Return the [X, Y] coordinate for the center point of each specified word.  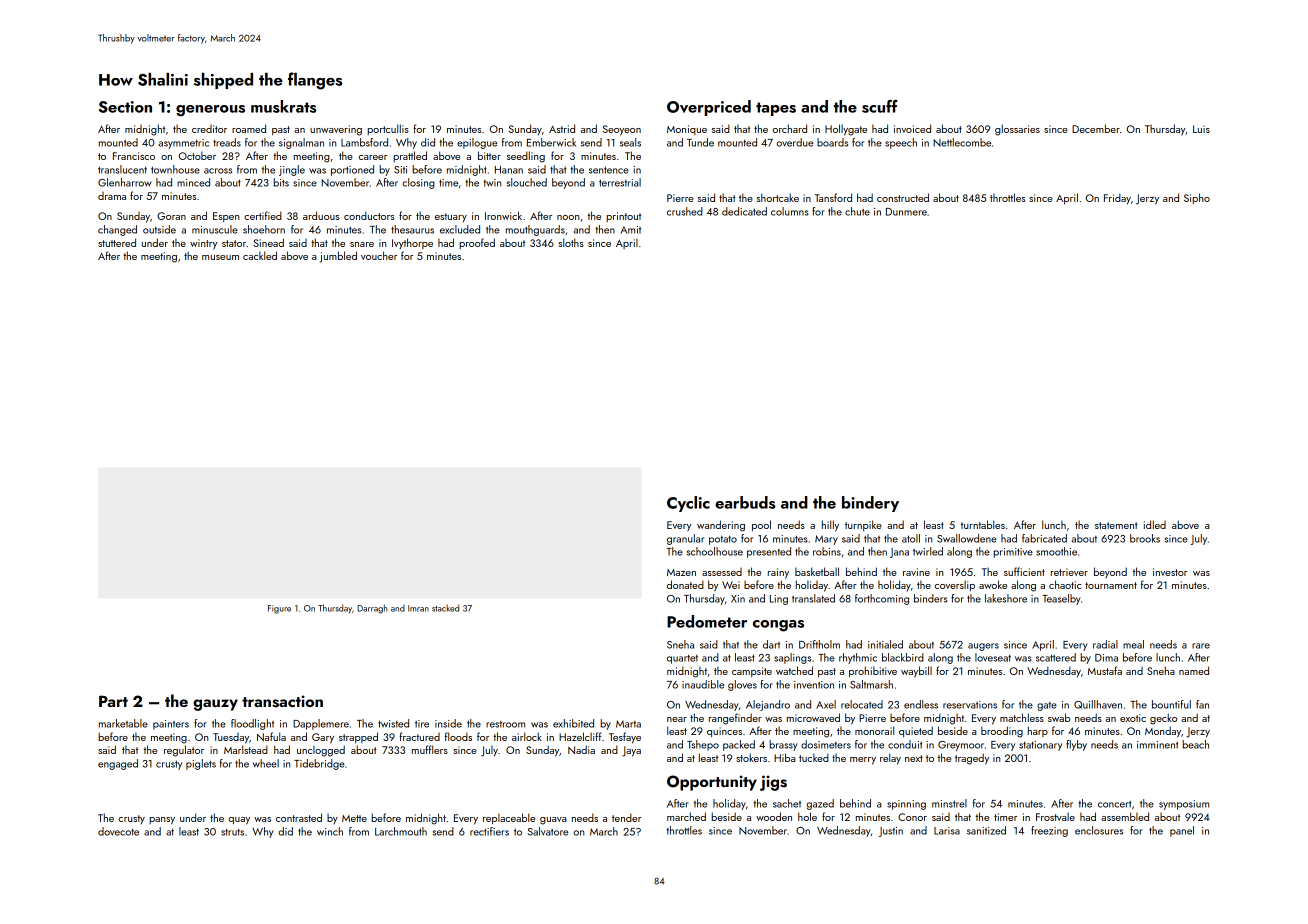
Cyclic [688, 504]
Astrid [562, 128]
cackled [260, 255]
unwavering [336, 130]
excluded [460, 229]
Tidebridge [319, 764]
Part [113, 701]
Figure [279, 609]
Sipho [1197, 198]
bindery [870, 504]
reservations [970, 705]
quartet [682, 659]
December [1096, 128]
